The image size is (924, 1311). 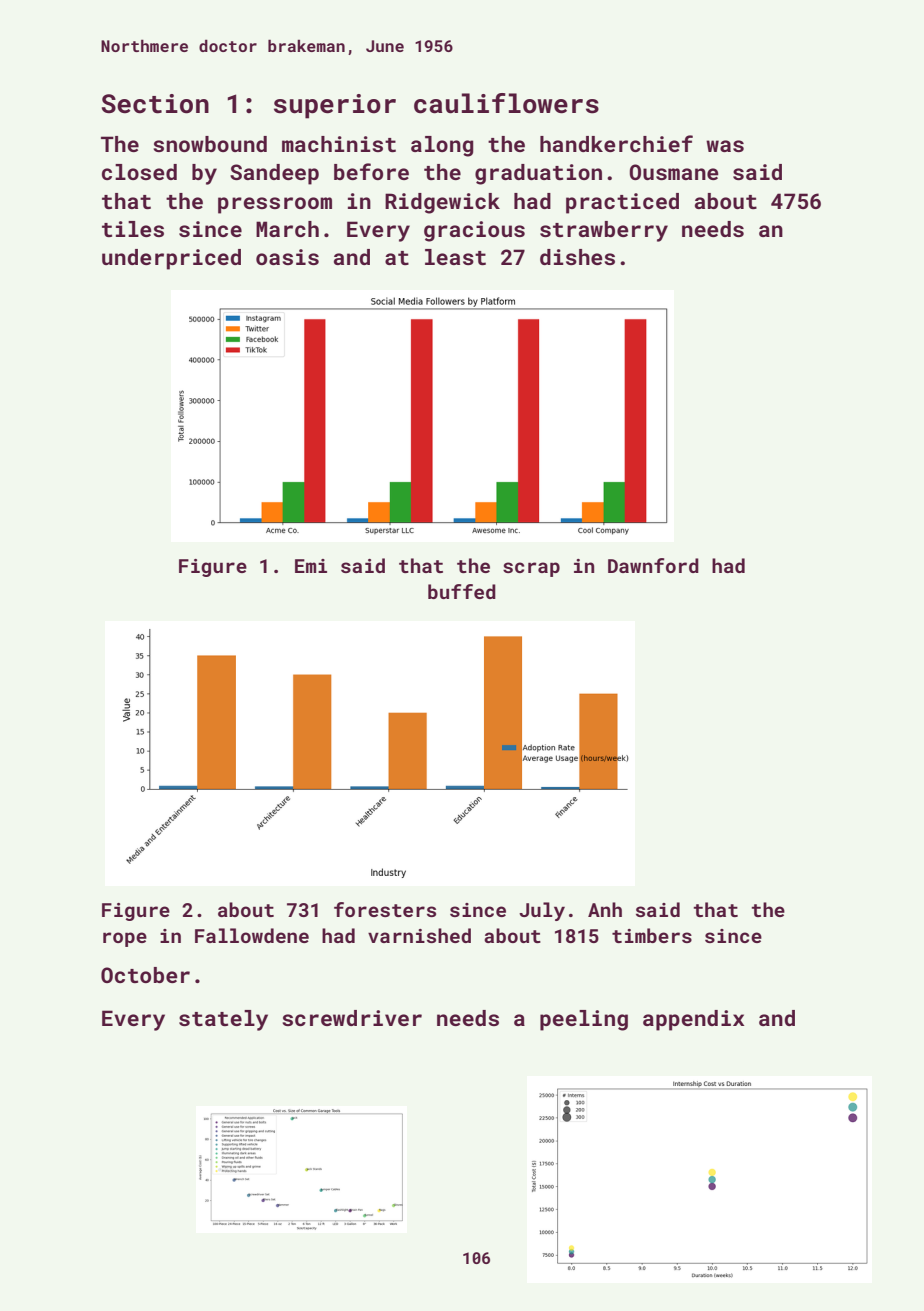 I want to click on Fallowdene, so click(x=252, y=935).
